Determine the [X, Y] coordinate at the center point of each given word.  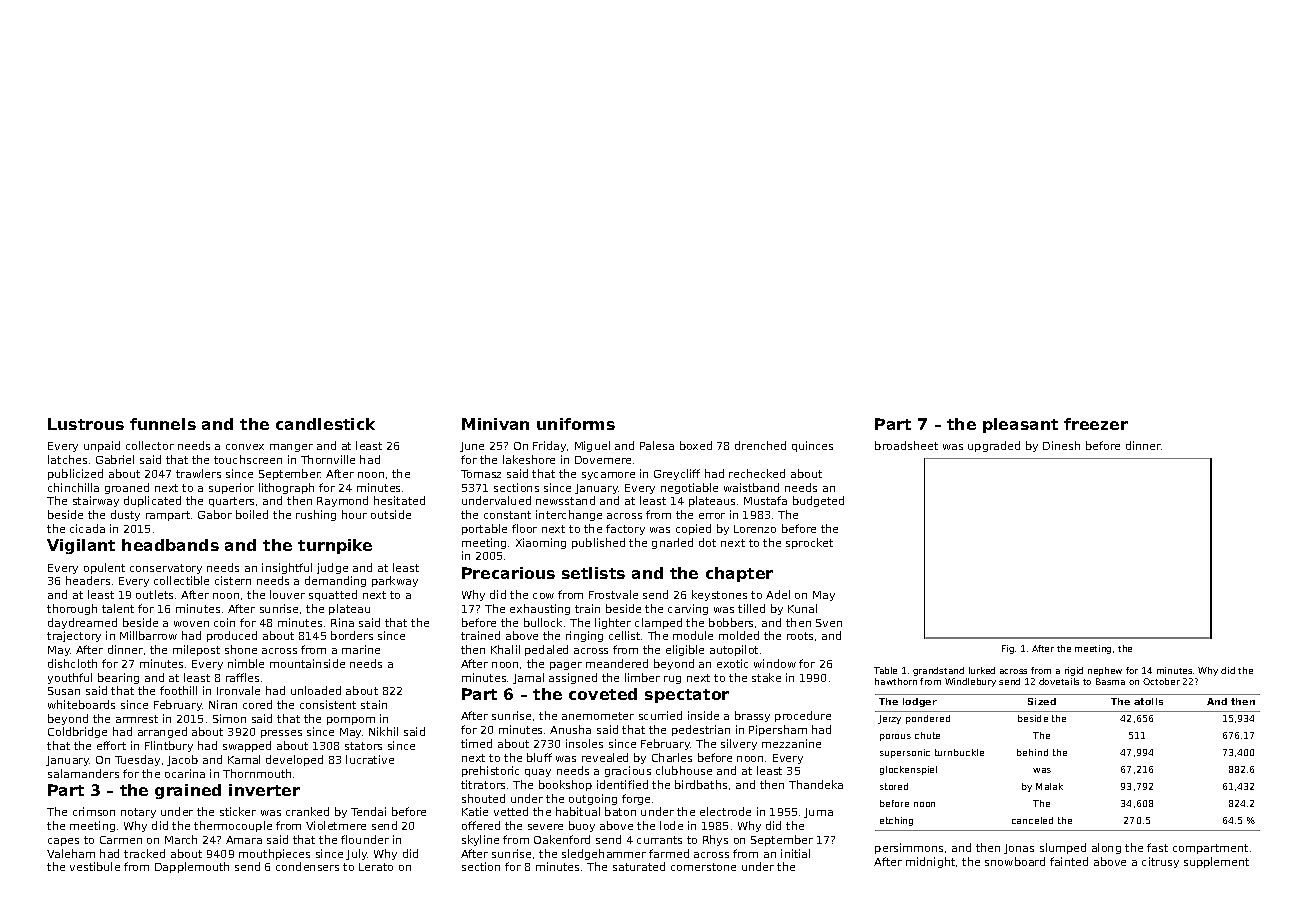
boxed [696, 445]
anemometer [598, 716]
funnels [163, 424]
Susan [64, 691]
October [1161, 681]
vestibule [95, 866]
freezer [1096, 424]
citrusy [1160, 862]
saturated [639, 866]
